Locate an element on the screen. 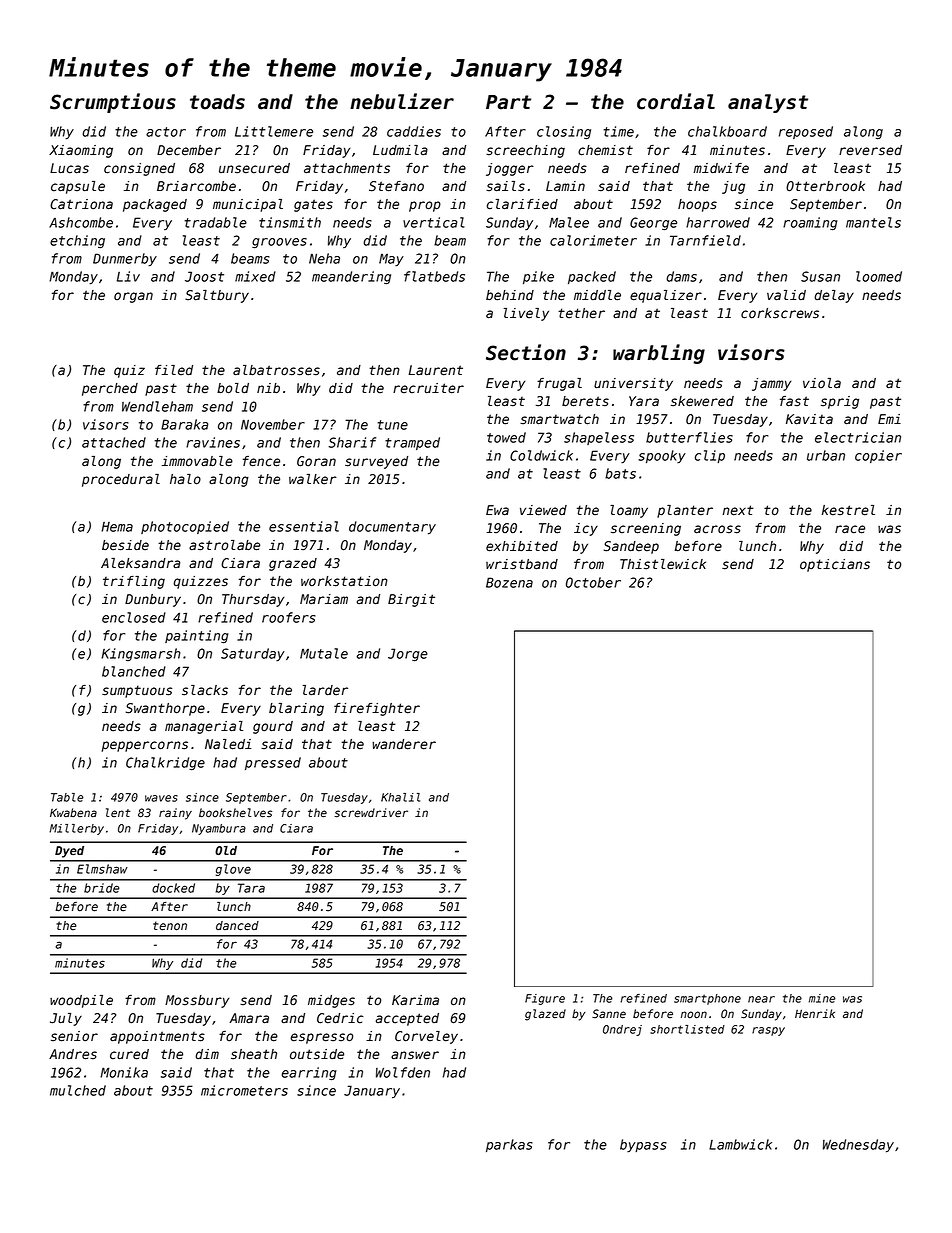 The width and height of the screenshot is (952, 1233). mulched is located at coordinates (78, 1090).
